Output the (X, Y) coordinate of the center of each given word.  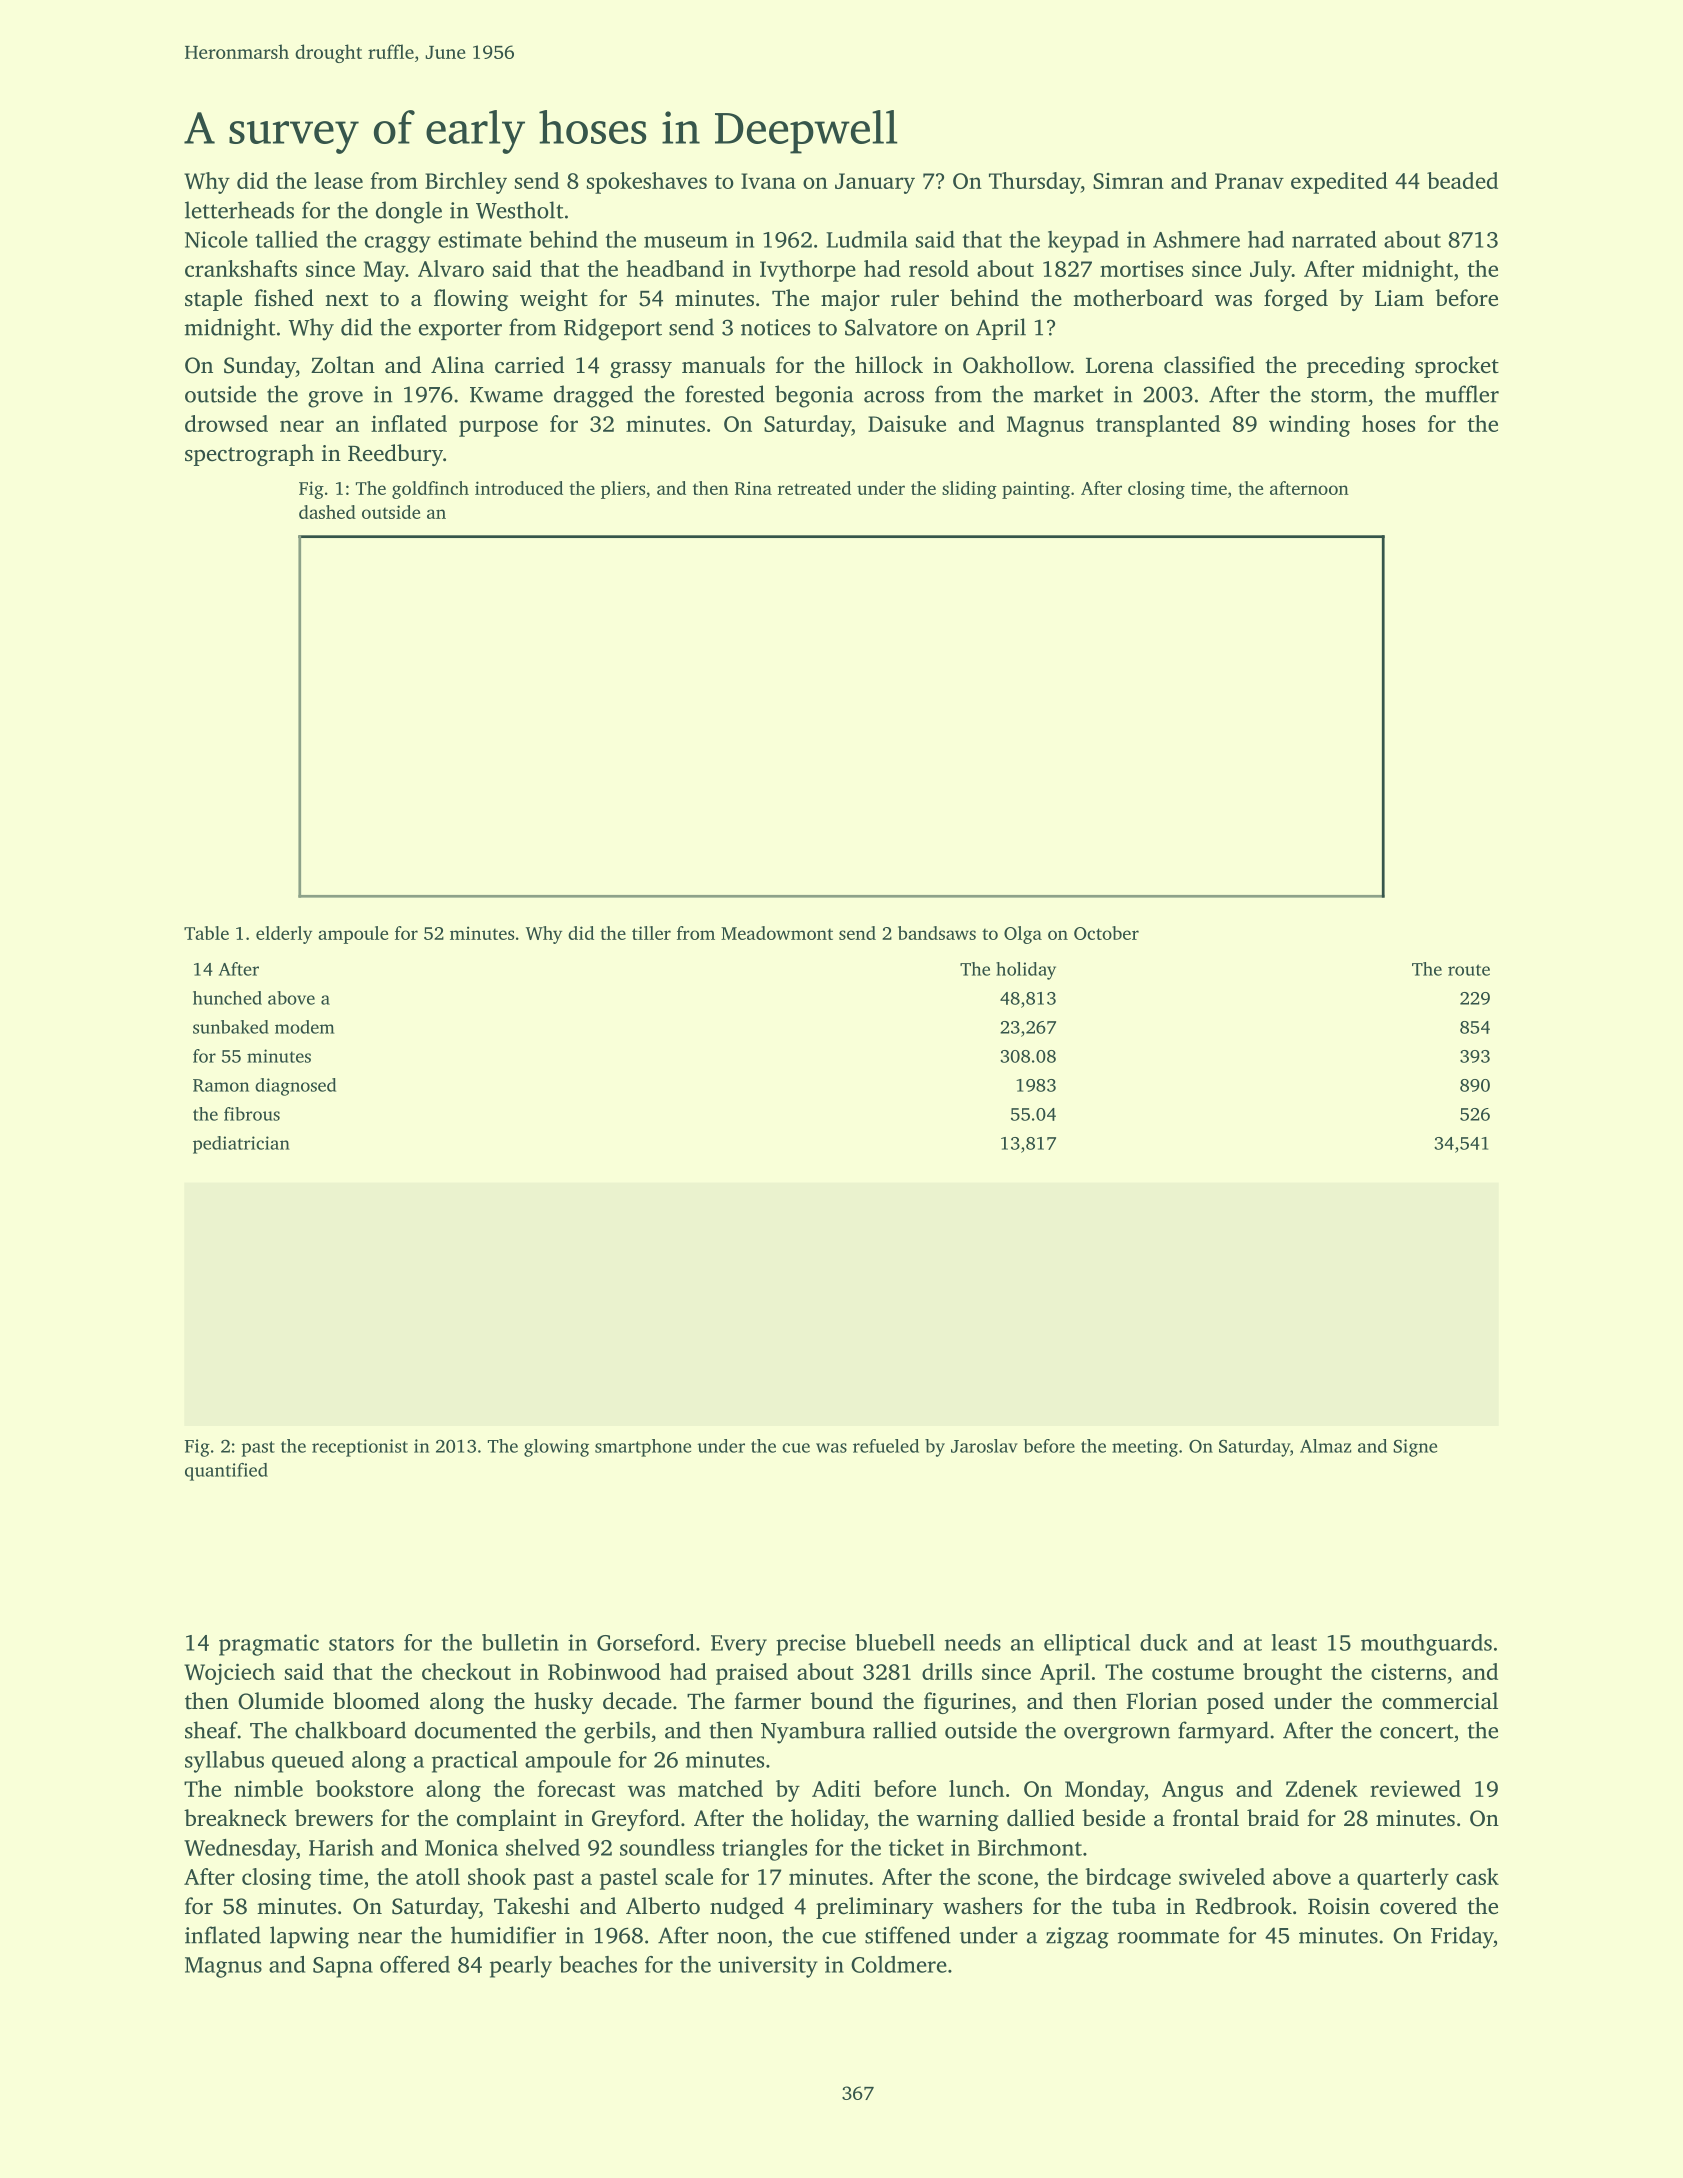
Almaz (1325, 1446)
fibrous (252, 1114)
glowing (556, 1448)
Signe (1415, 1448)
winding (1309, 426)
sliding (969, 490)
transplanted (1158, 426)
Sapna (343, 1967)
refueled (886, 1446)
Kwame (506, 395)
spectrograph (249, 455)
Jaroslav (984, 1446)
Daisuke (907, 423)
